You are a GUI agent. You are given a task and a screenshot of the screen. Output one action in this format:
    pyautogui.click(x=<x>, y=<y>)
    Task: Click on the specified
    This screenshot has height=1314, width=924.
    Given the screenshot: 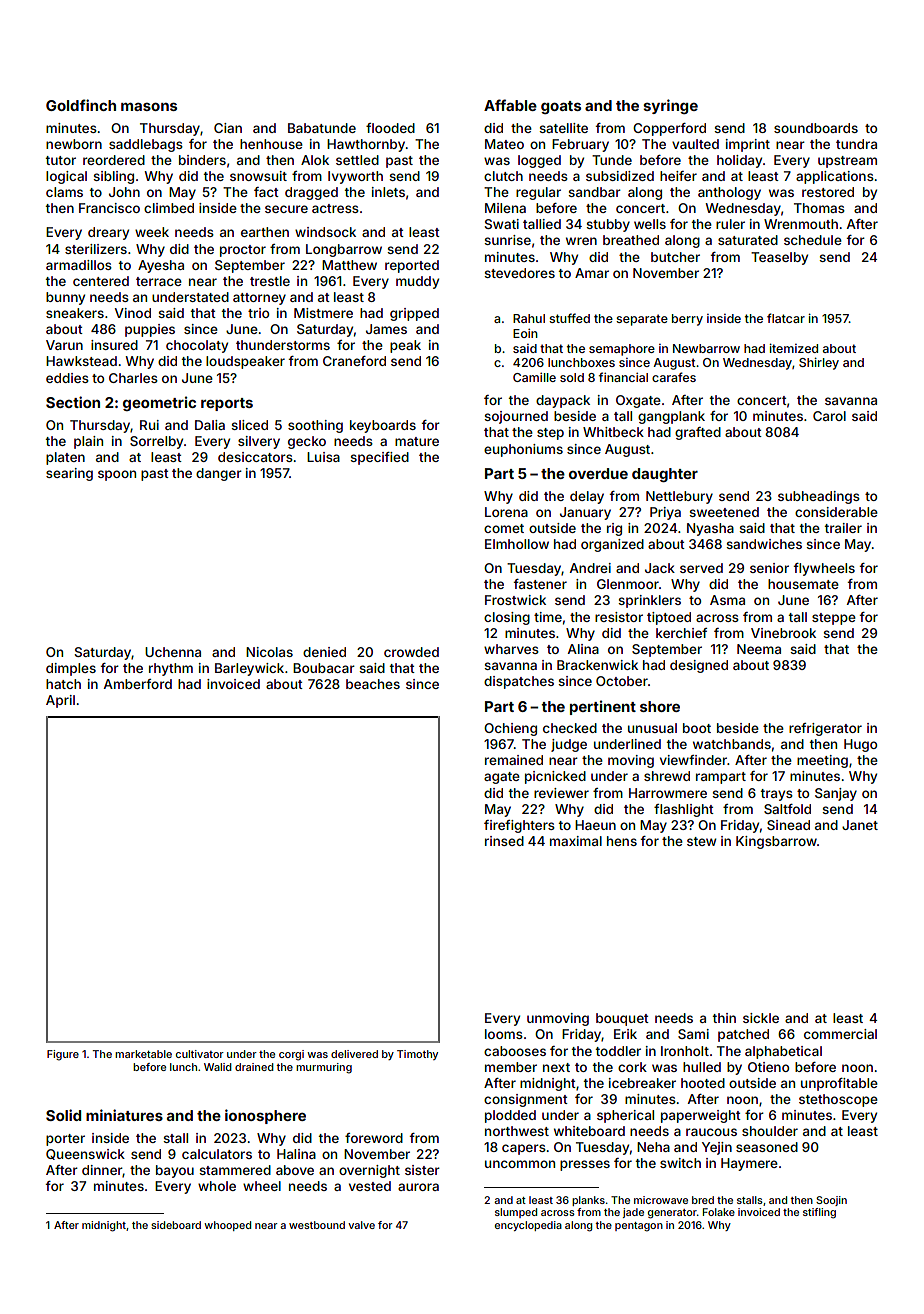 What is the action you would take?
    pyautogui.click(x=379, y=458)
